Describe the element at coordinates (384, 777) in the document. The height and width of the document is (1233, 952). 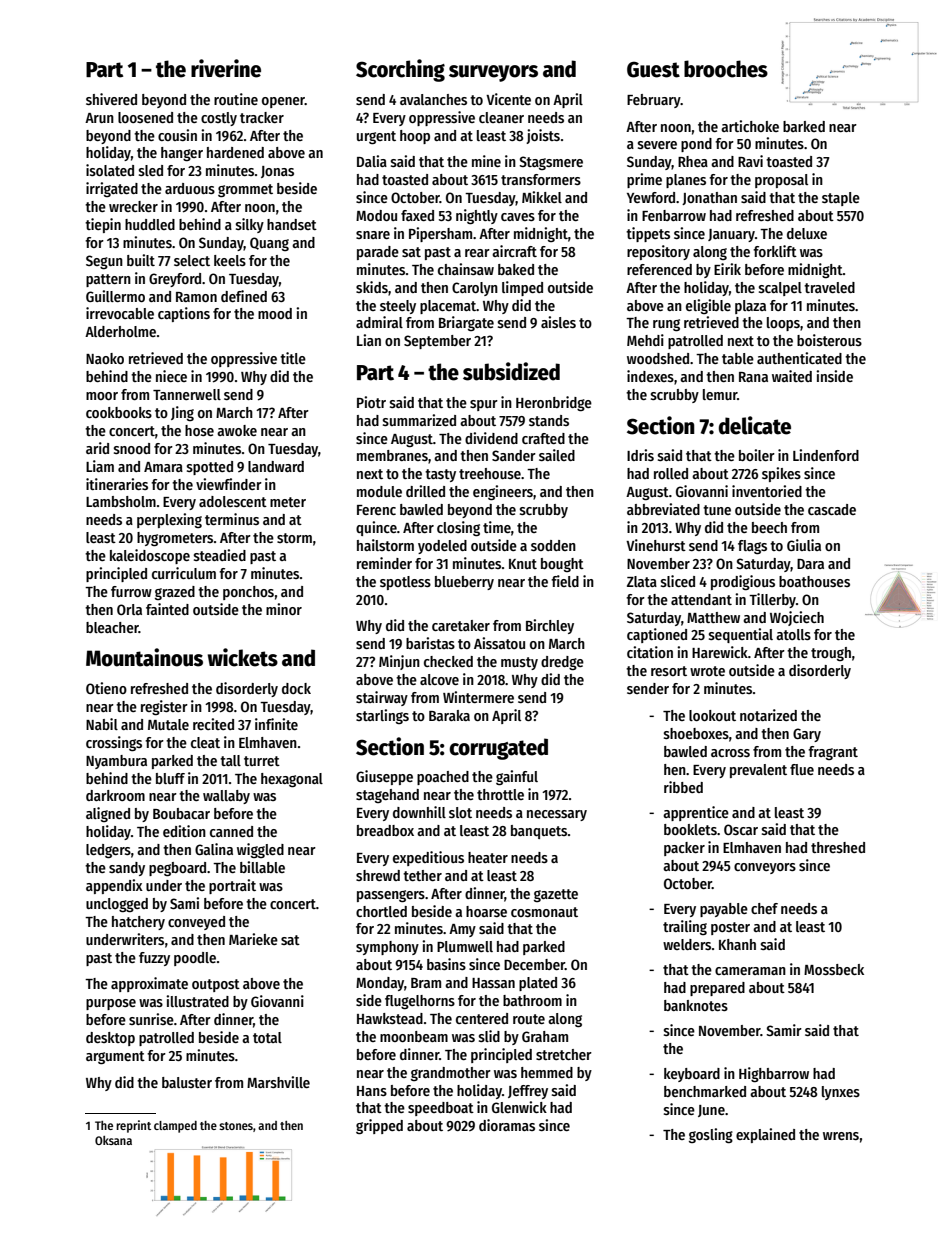
I see `Giuseppe` at that location.
